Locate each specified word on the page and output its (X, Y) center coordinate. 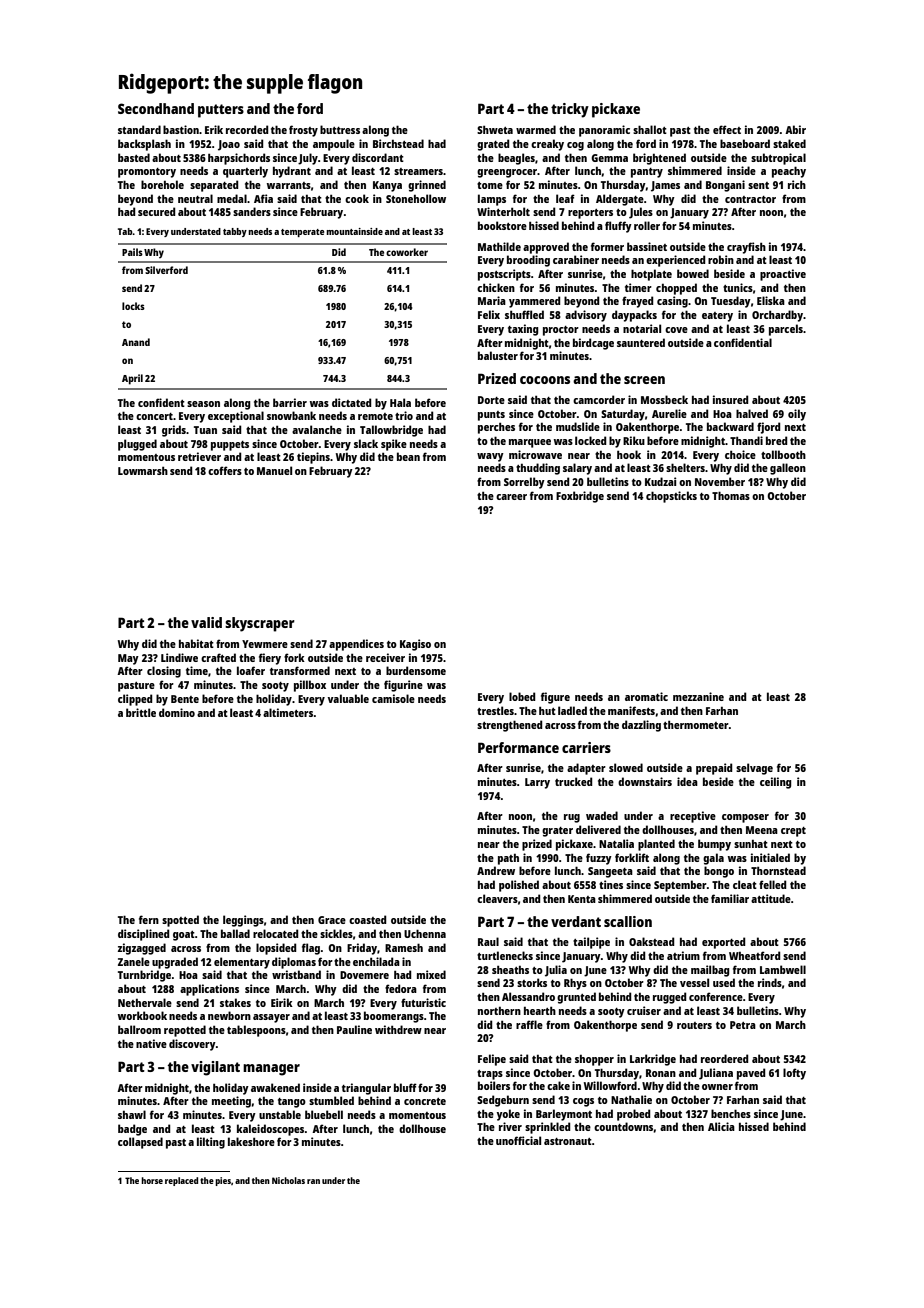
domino (177, 712)
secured (157, 211)
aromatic (646, 696)
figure (555, 698)
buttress (340, 129)
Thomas (731, 495)
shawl (132, 1114)
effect (727, 129)
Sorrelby (524, 483)
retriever (199, 456)
